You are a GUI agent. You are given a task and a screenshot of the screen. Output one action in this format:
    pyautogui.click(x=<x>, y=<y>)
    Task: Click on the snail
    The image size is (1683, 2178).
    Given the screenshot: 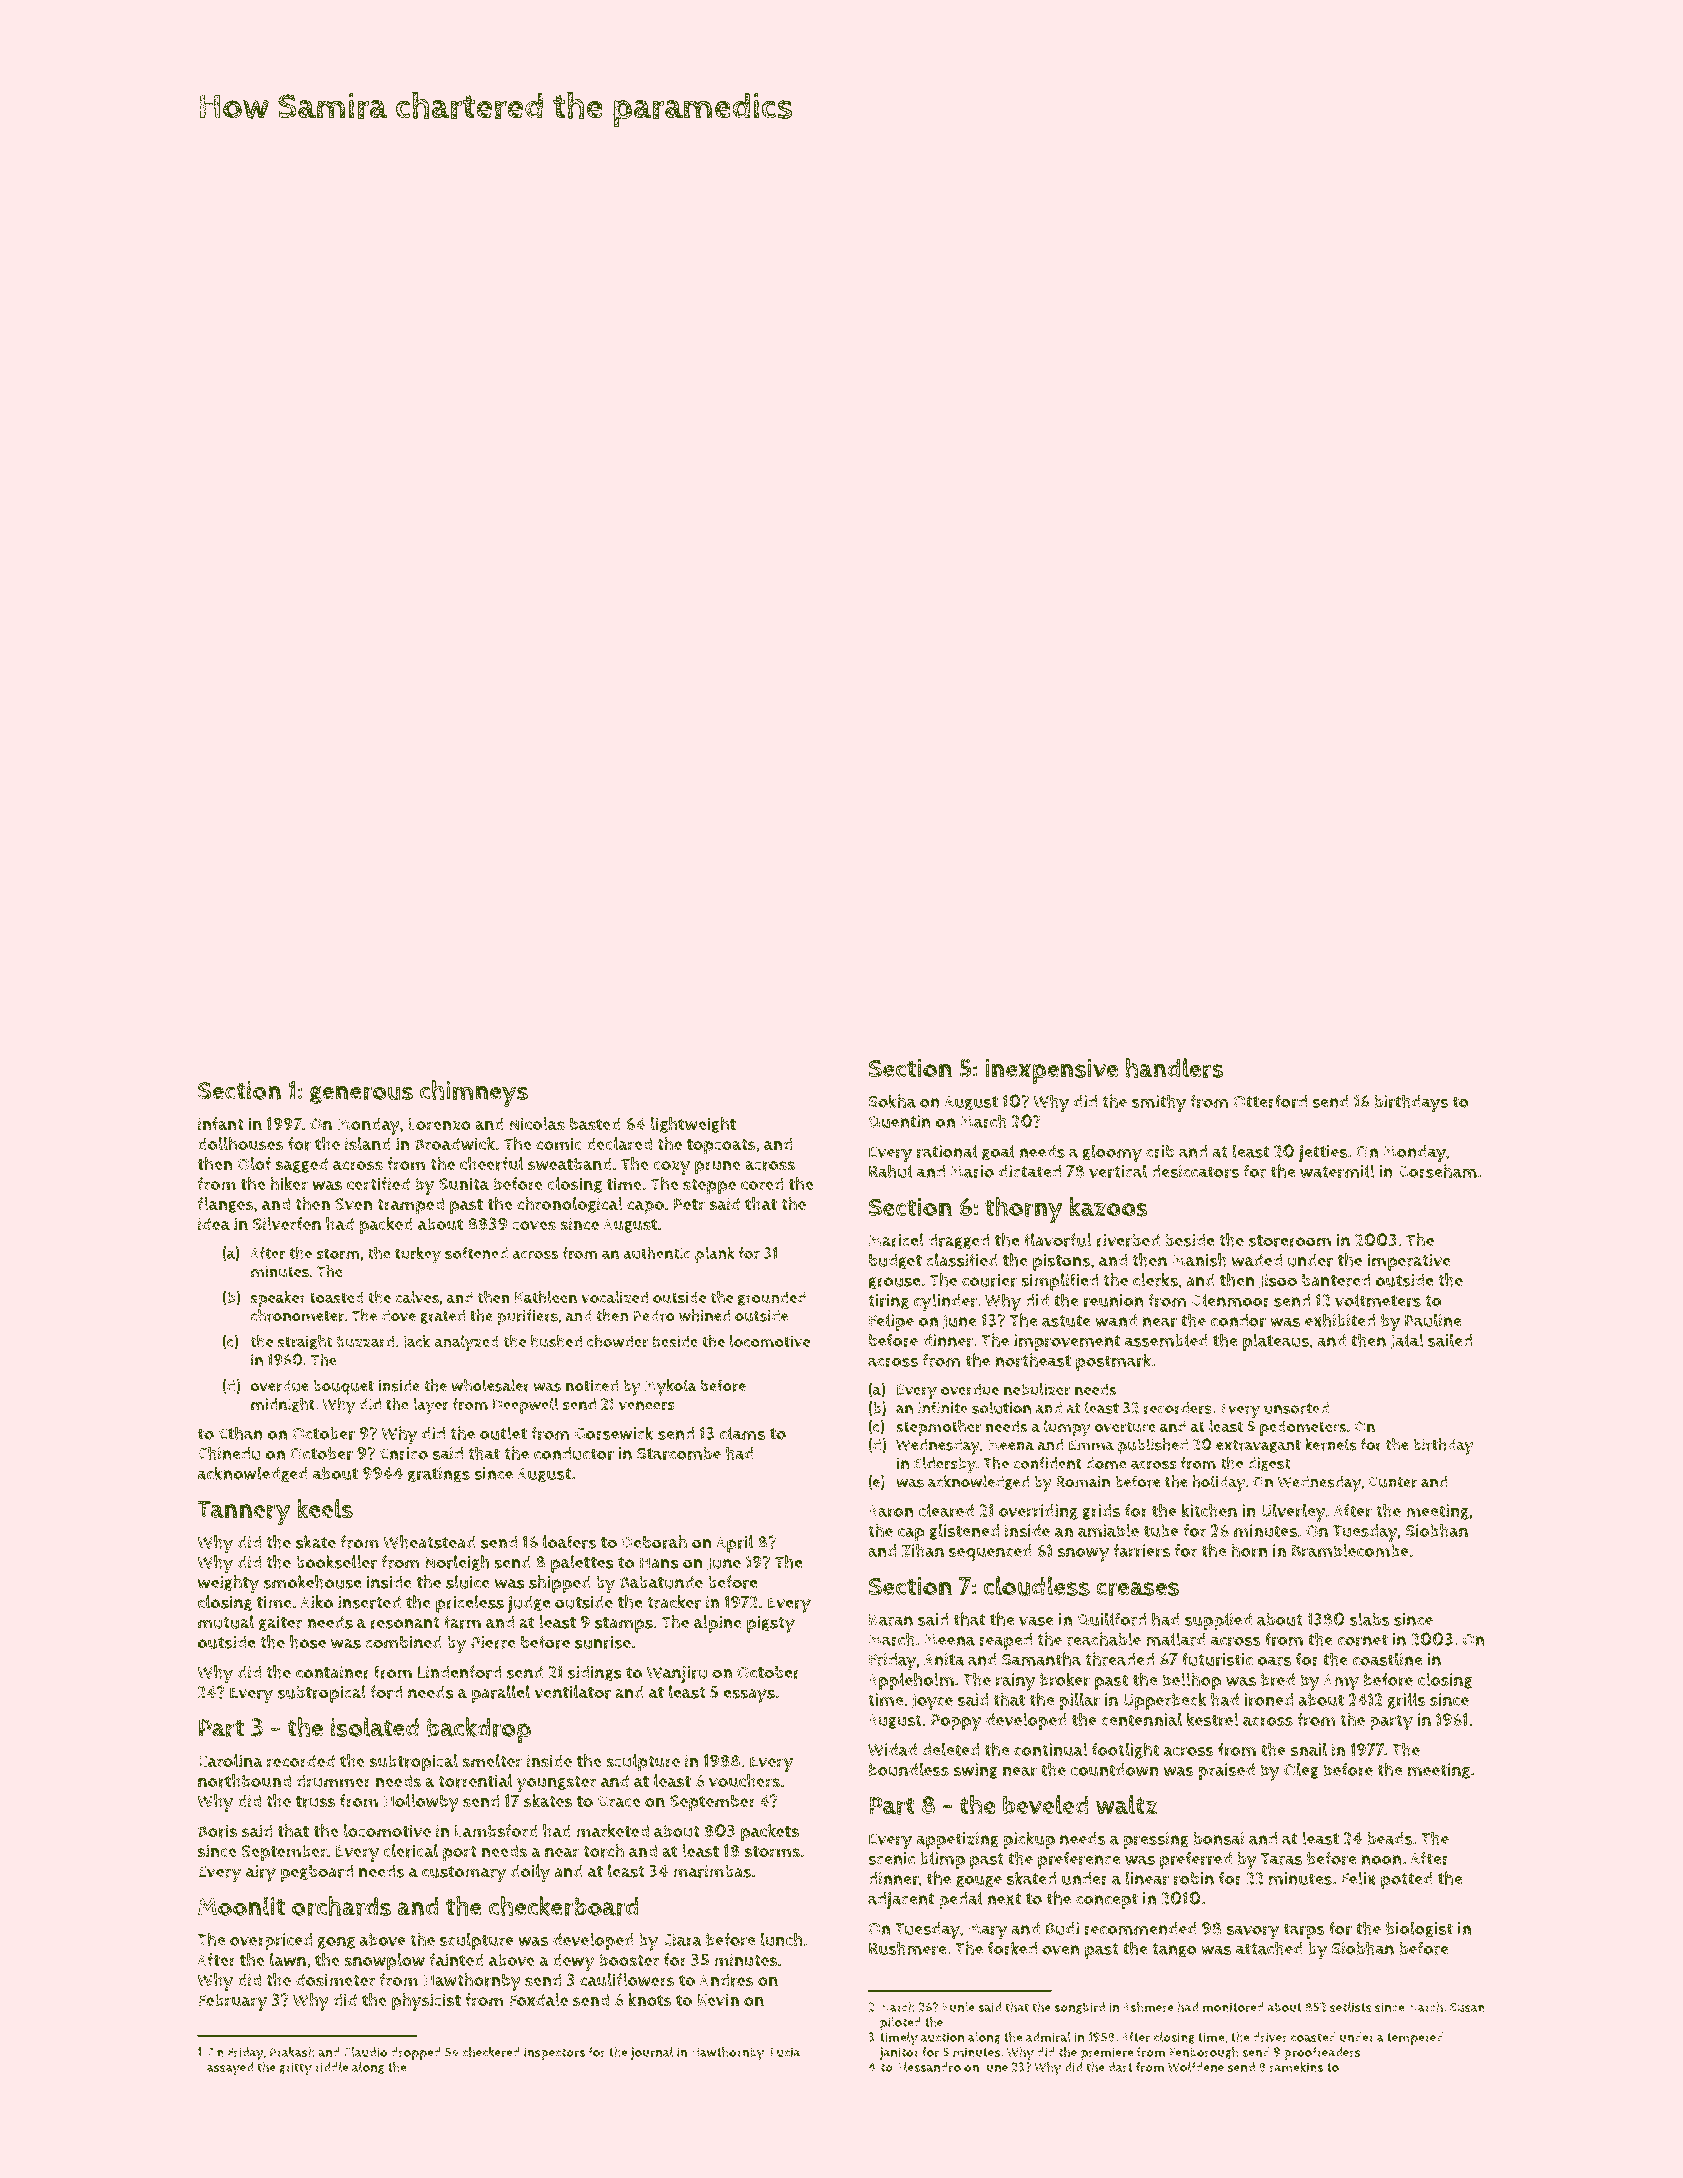 What is the action you would take?
    pyautogui.click(x=1309, y=1749)
